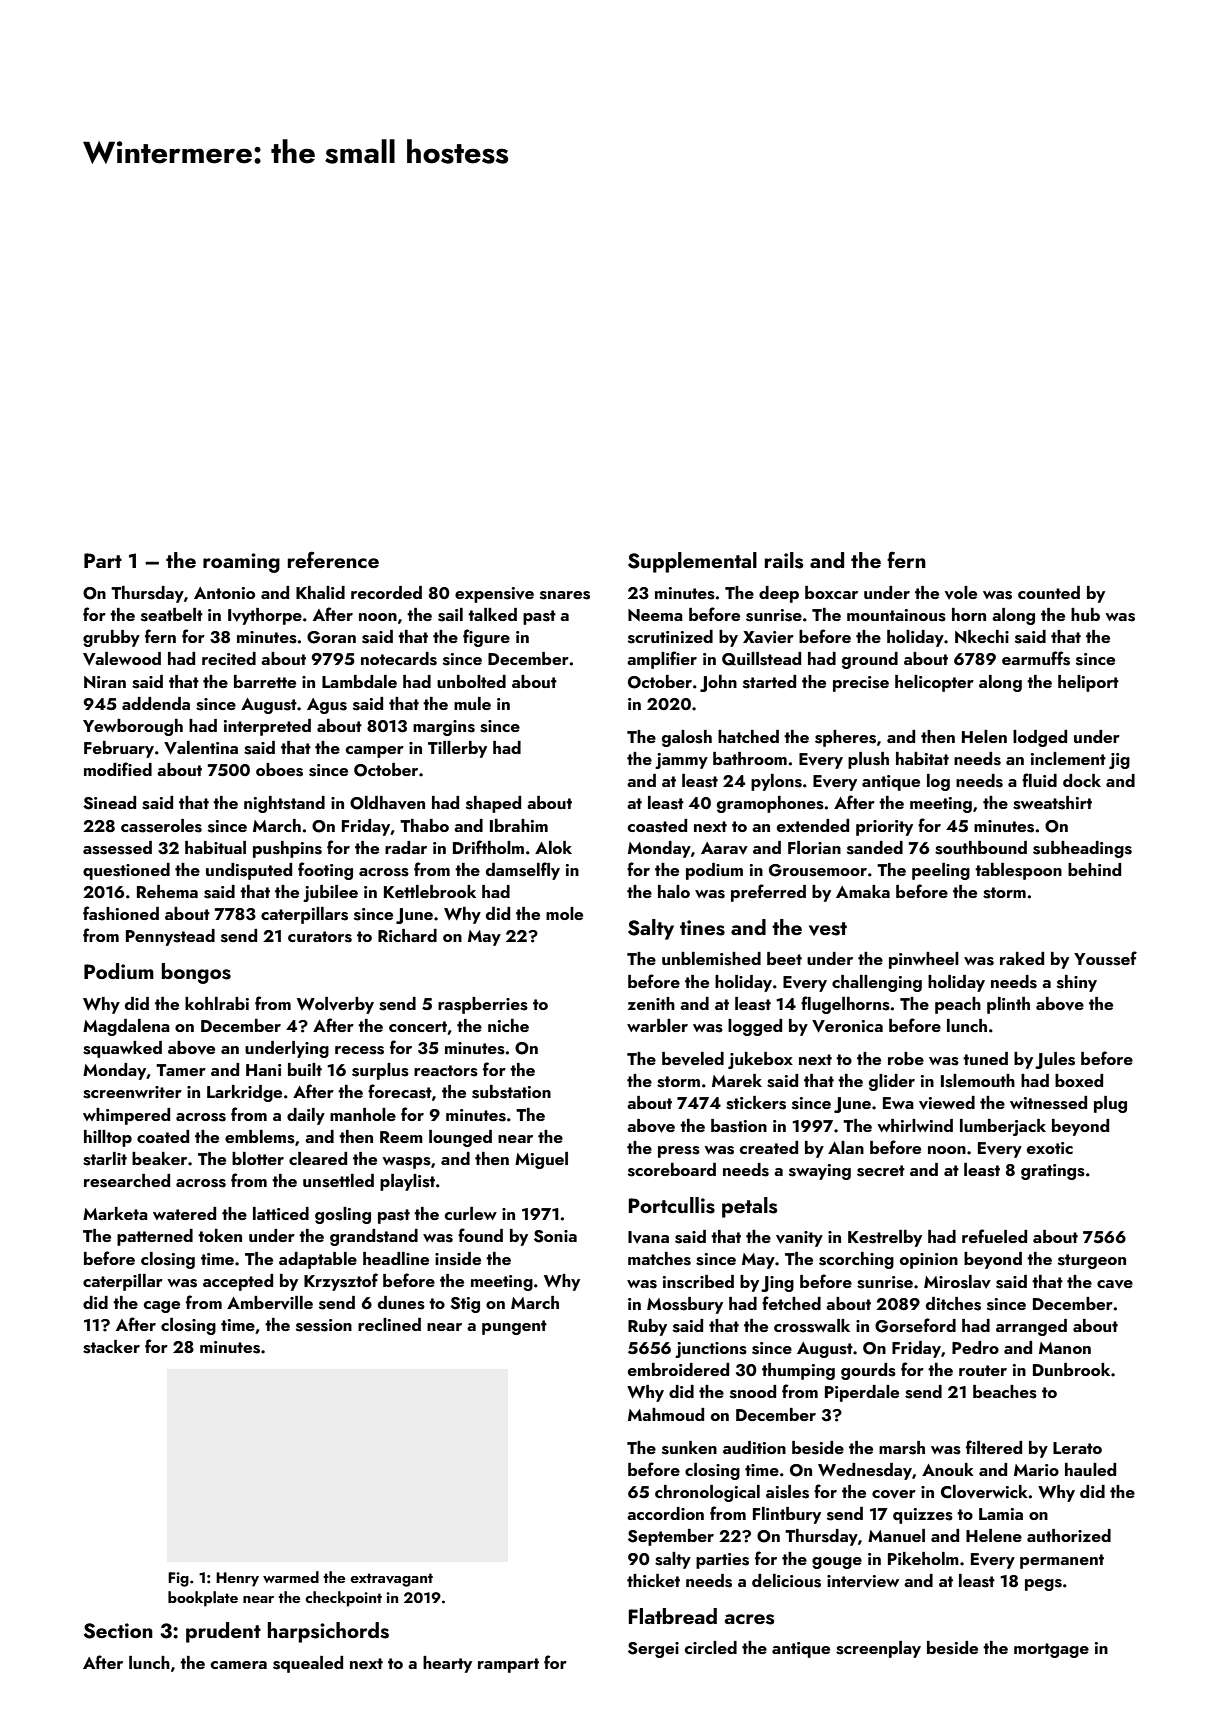 Image resolution: width=1220 pixels, height=1726 pixels. Describe the element at coordinates (681, 761) in the screenshot. I see `jammy` at that location.
